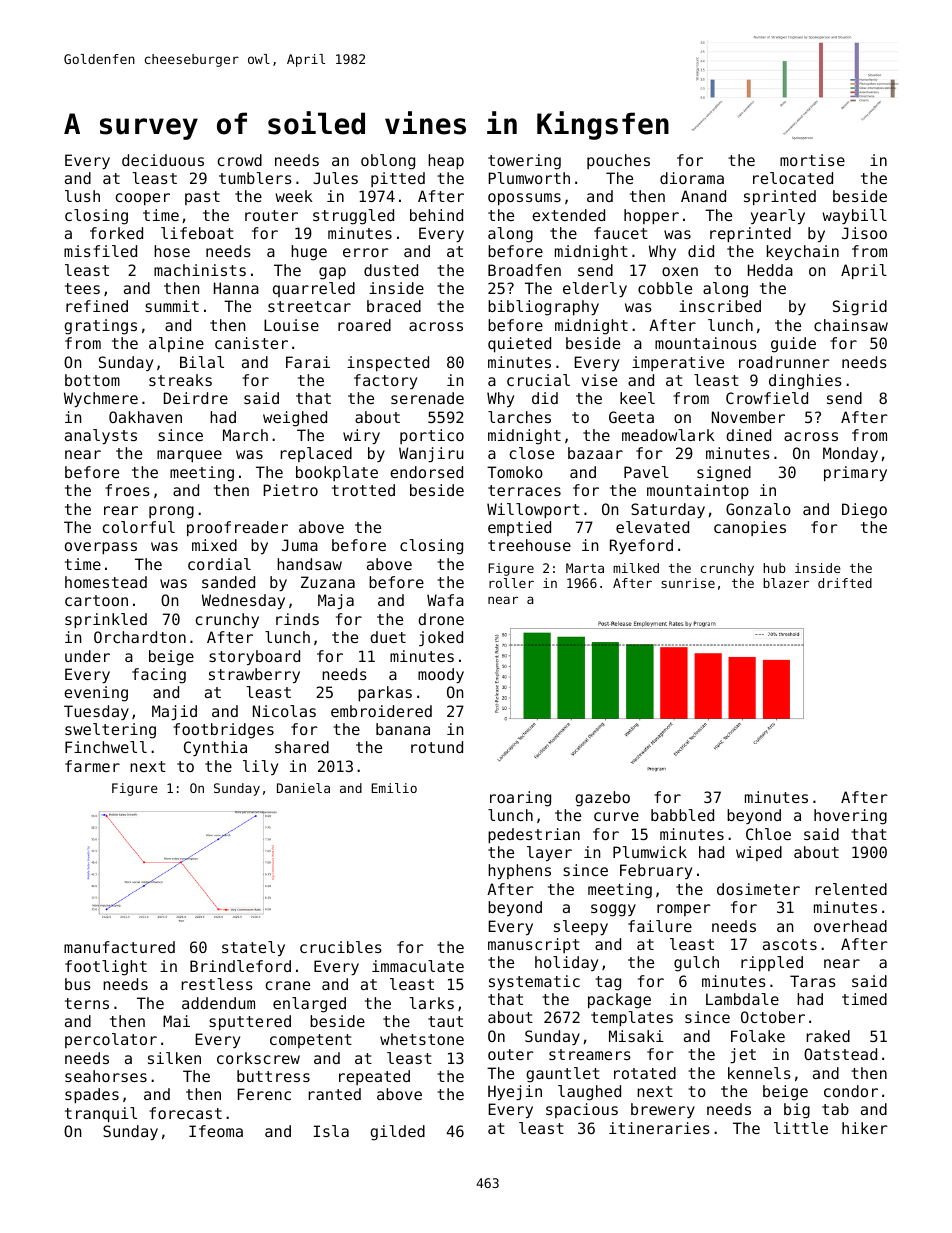 The width and height of the screenshot is (952, 1233). What do you see at coordinates (602, 799) in the screenshot?
I see `gazebo` at bounding box center [602, 799].
